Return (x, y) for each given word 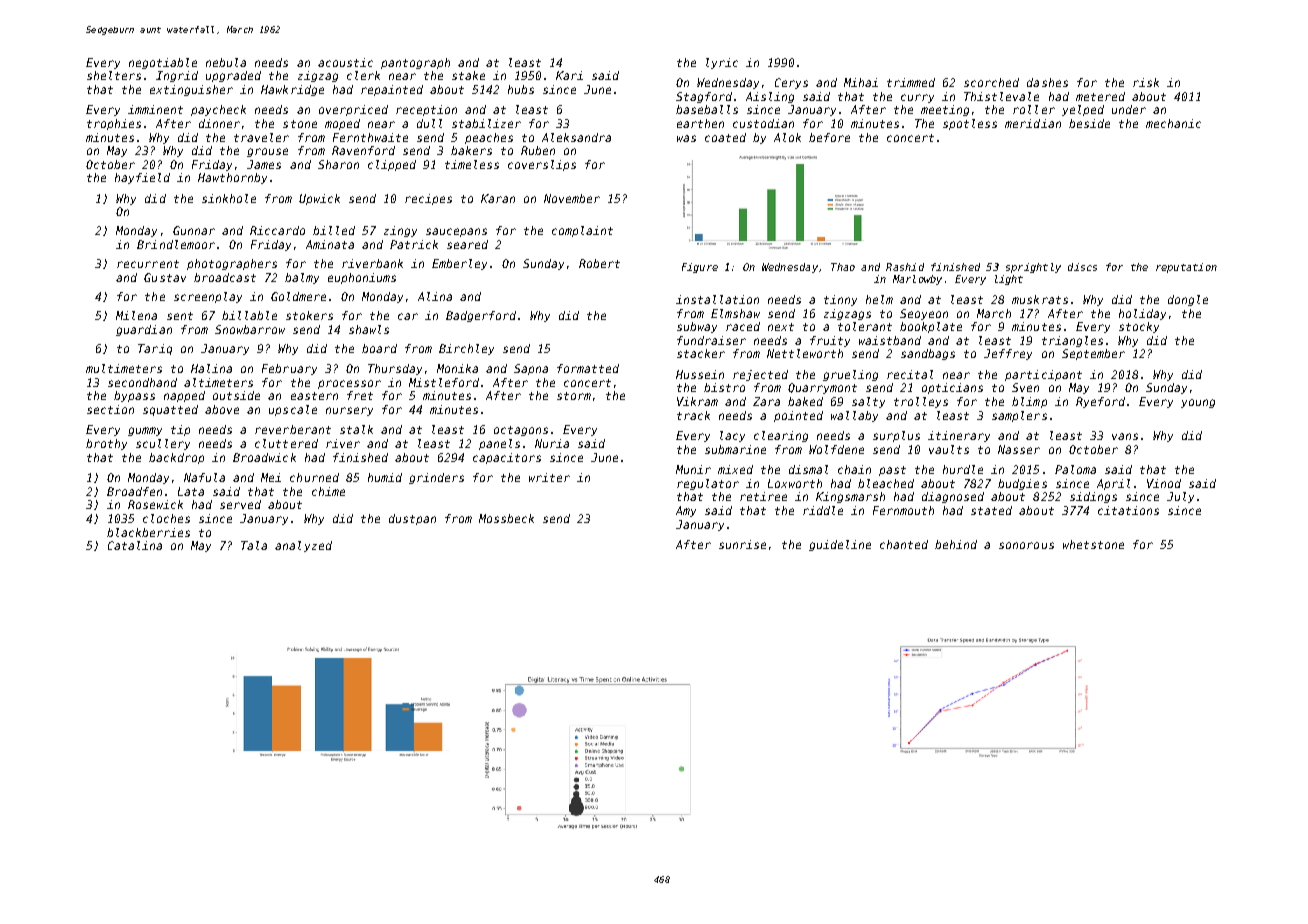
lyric (722, 63)
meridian (1033, 123)
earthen (700, 123)
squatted (170, 410)
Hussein (700, 374)
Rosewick (155, 504)
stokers (309, 315)
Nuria (552, 443)
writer (549, 477)
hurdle (963, 469)
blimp (1029, 402)
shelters (114, 75)
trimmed (911, 82)
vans (1125, 436)
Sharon (338, 164)
